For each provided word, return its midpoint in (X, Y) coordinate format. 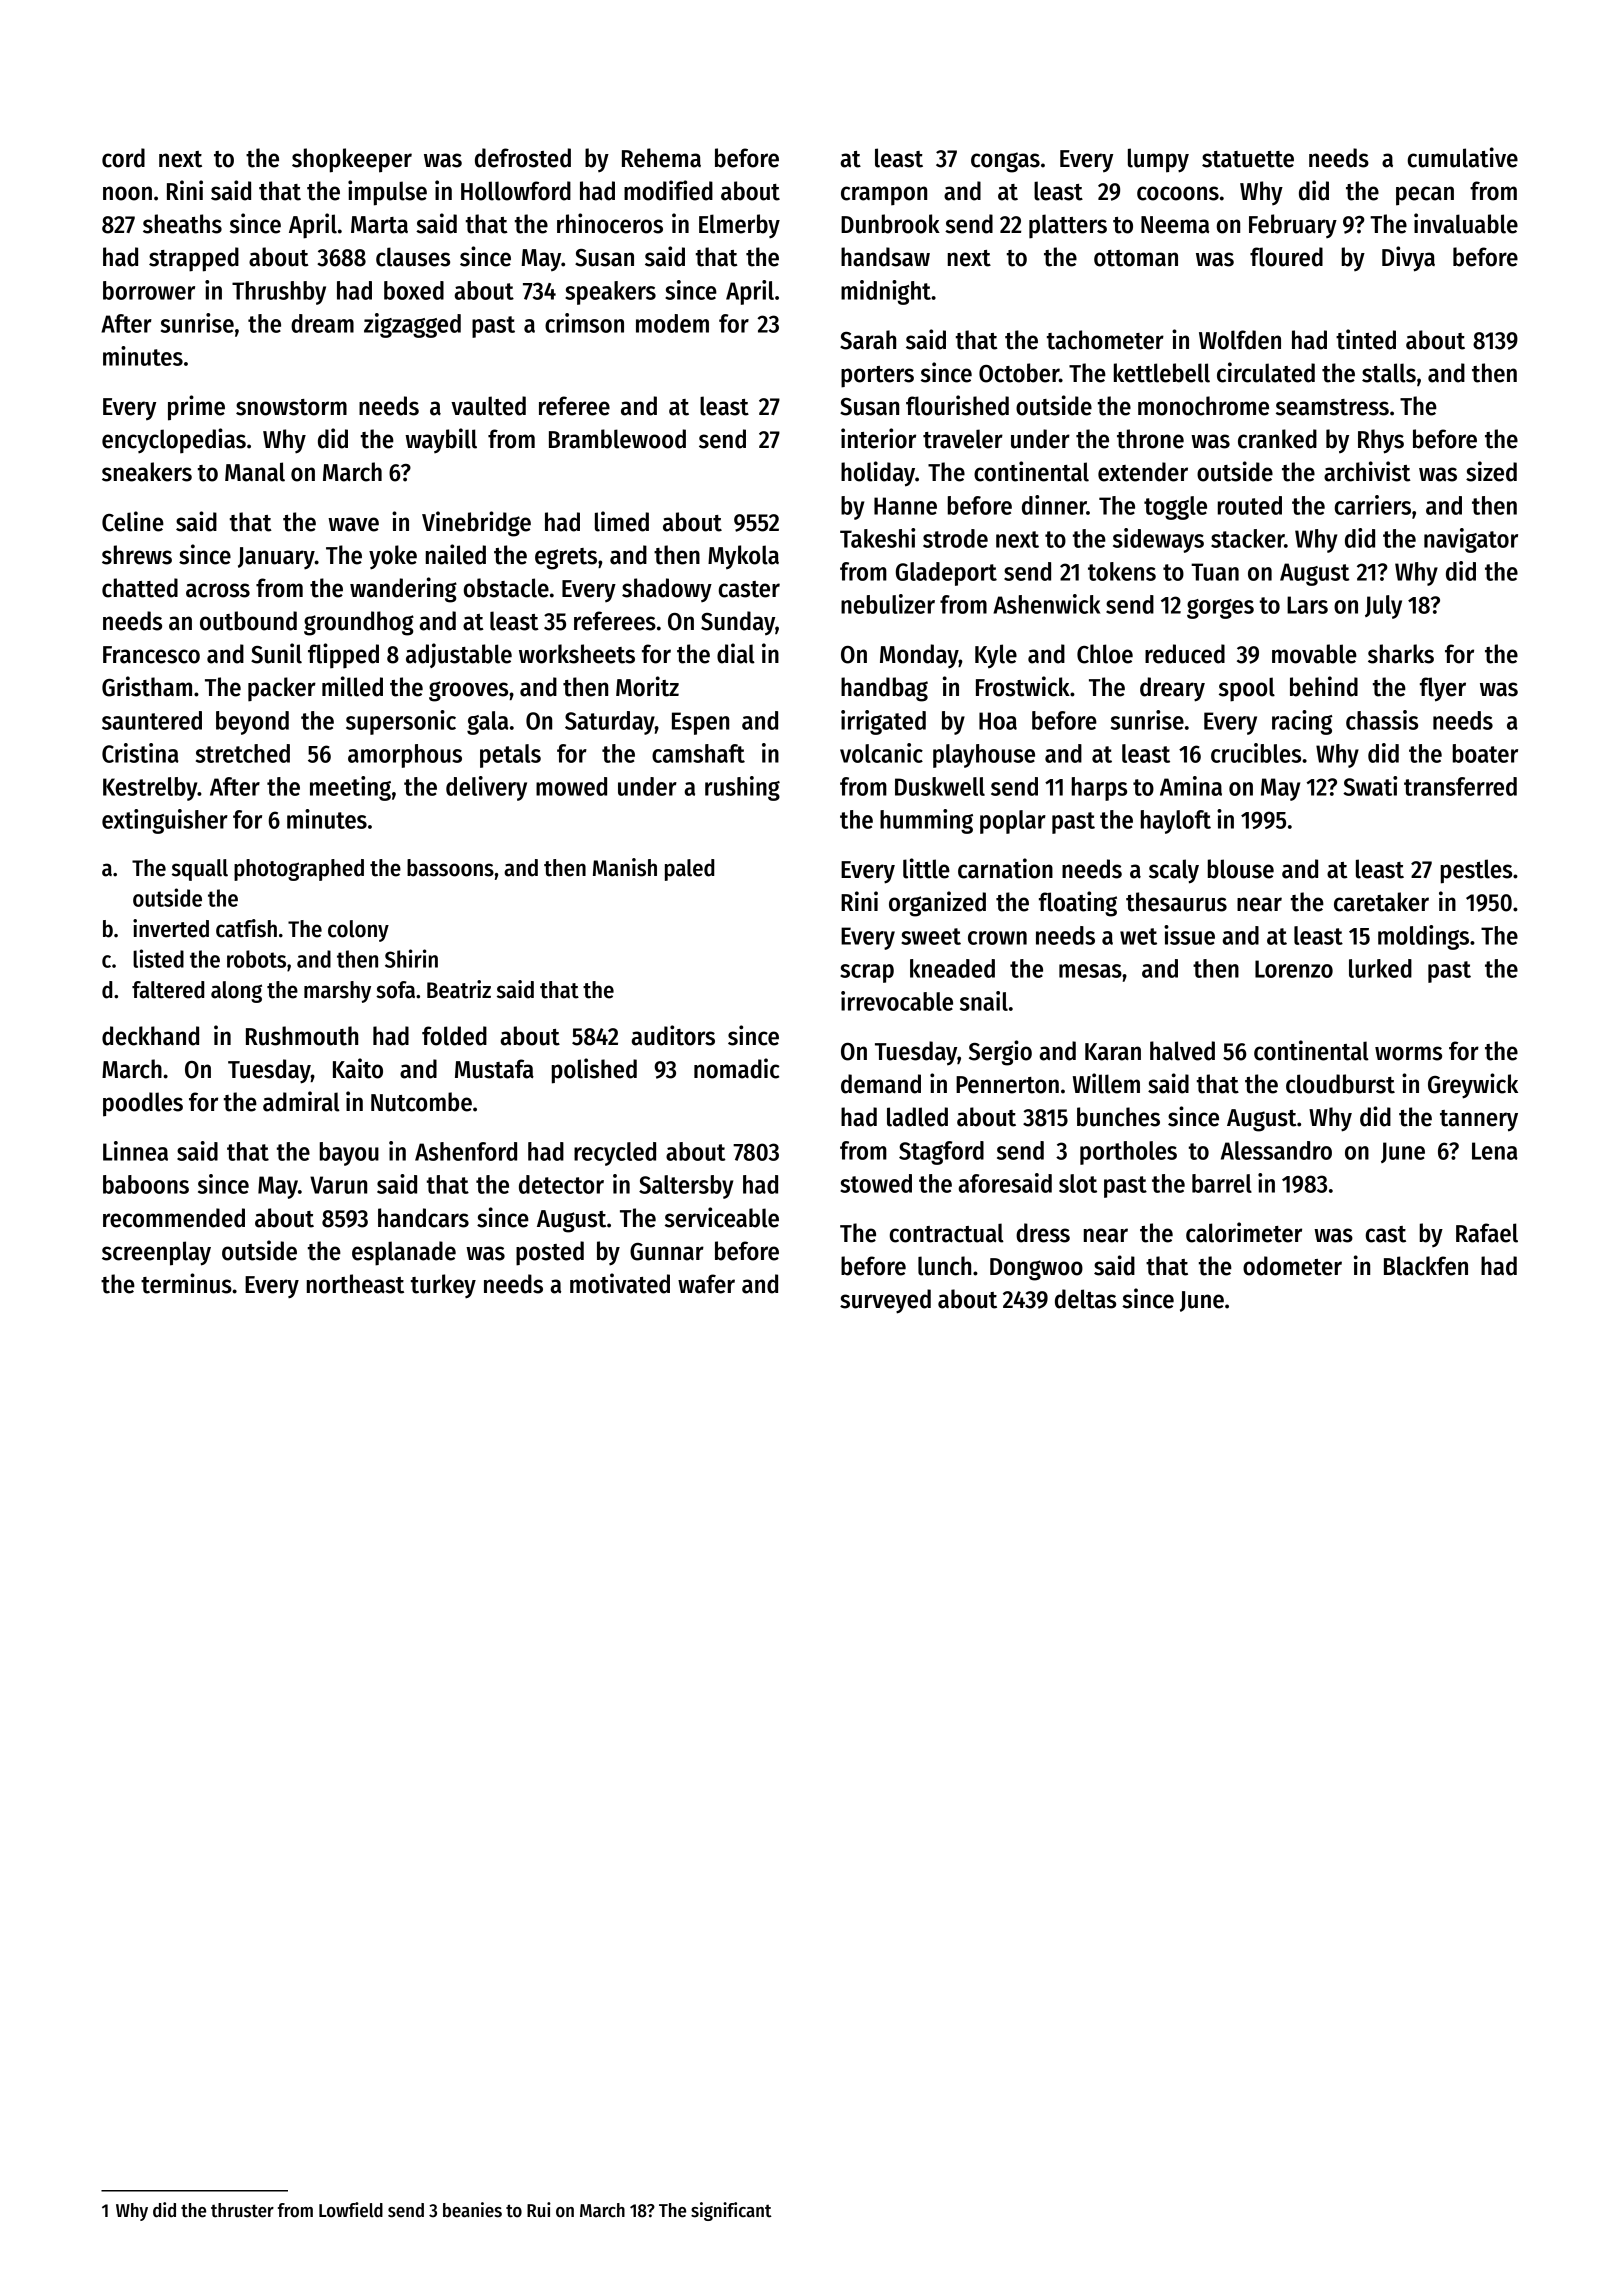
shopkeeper (352, 160)
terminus (186, 1283)
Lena (1495, 1151)
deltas (1085, 1299)
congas (1005, 162)
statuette (1248, 159)
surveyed (885, 1301)
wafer (706, 1284)
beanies (472, 2210)
